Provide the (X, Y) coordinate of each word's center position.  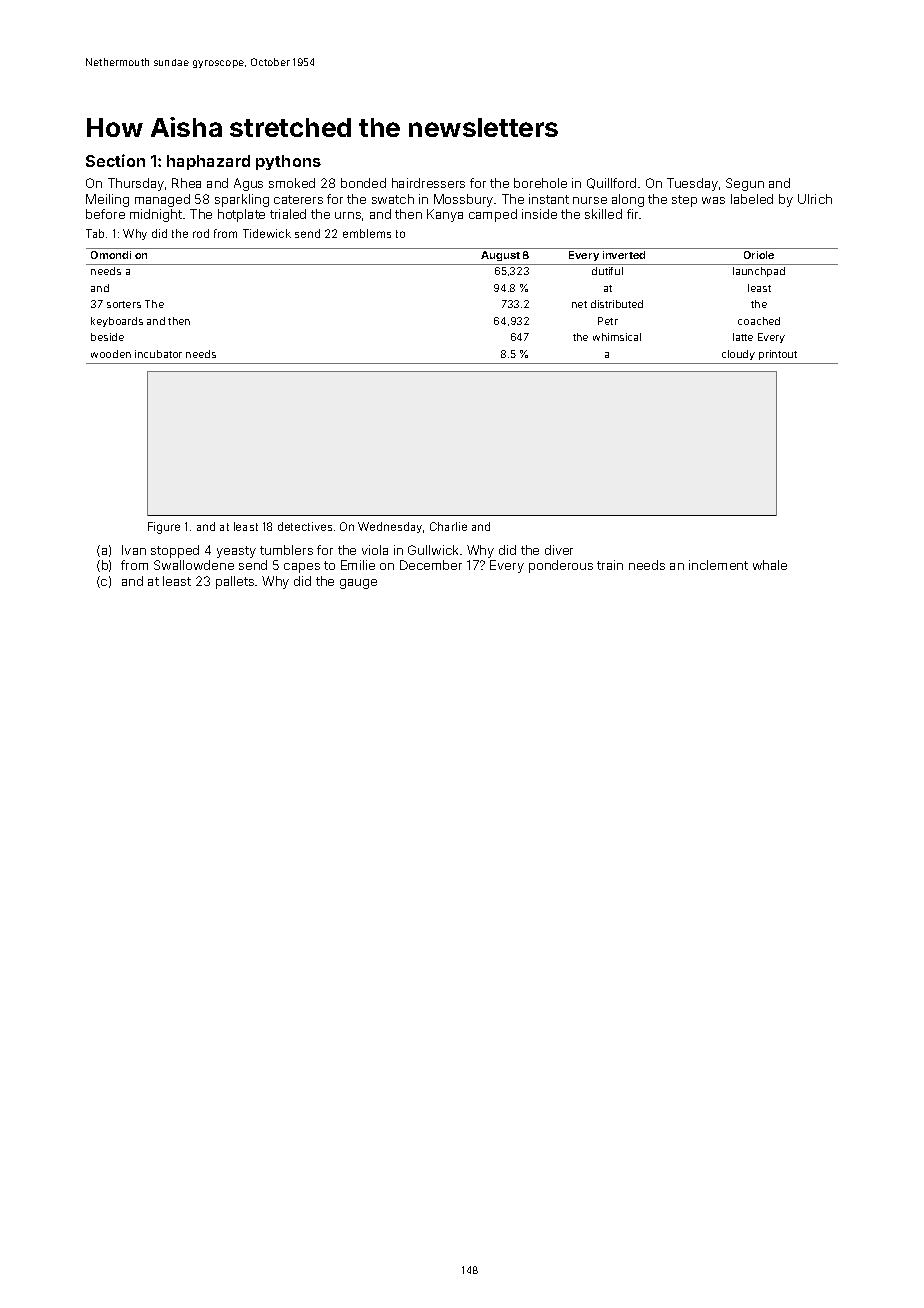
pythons (288, 162)
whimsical (617, 337)
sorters (124, 304)
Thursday (136, 184)
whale (770, 565)
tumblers (286, 550)
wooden (111, 354)
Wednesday (390, 527)
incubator (158, 354)
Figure (164, 528)
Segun (745, 184)
